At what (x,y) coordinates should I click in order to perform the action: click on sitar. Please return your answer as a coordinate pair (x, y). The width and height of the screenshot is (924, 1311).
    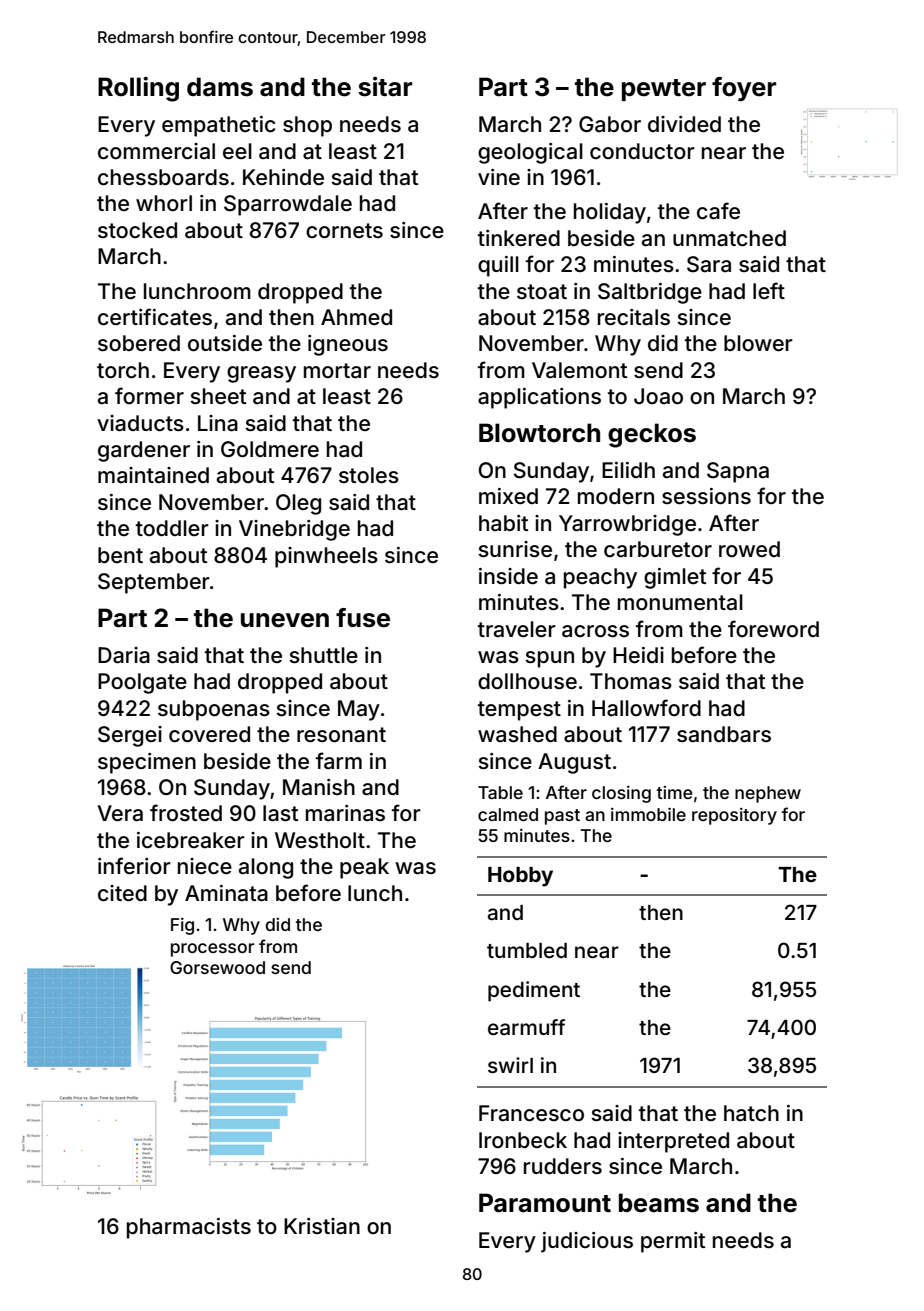
    Looking at the image, I should click on (385, 87).
